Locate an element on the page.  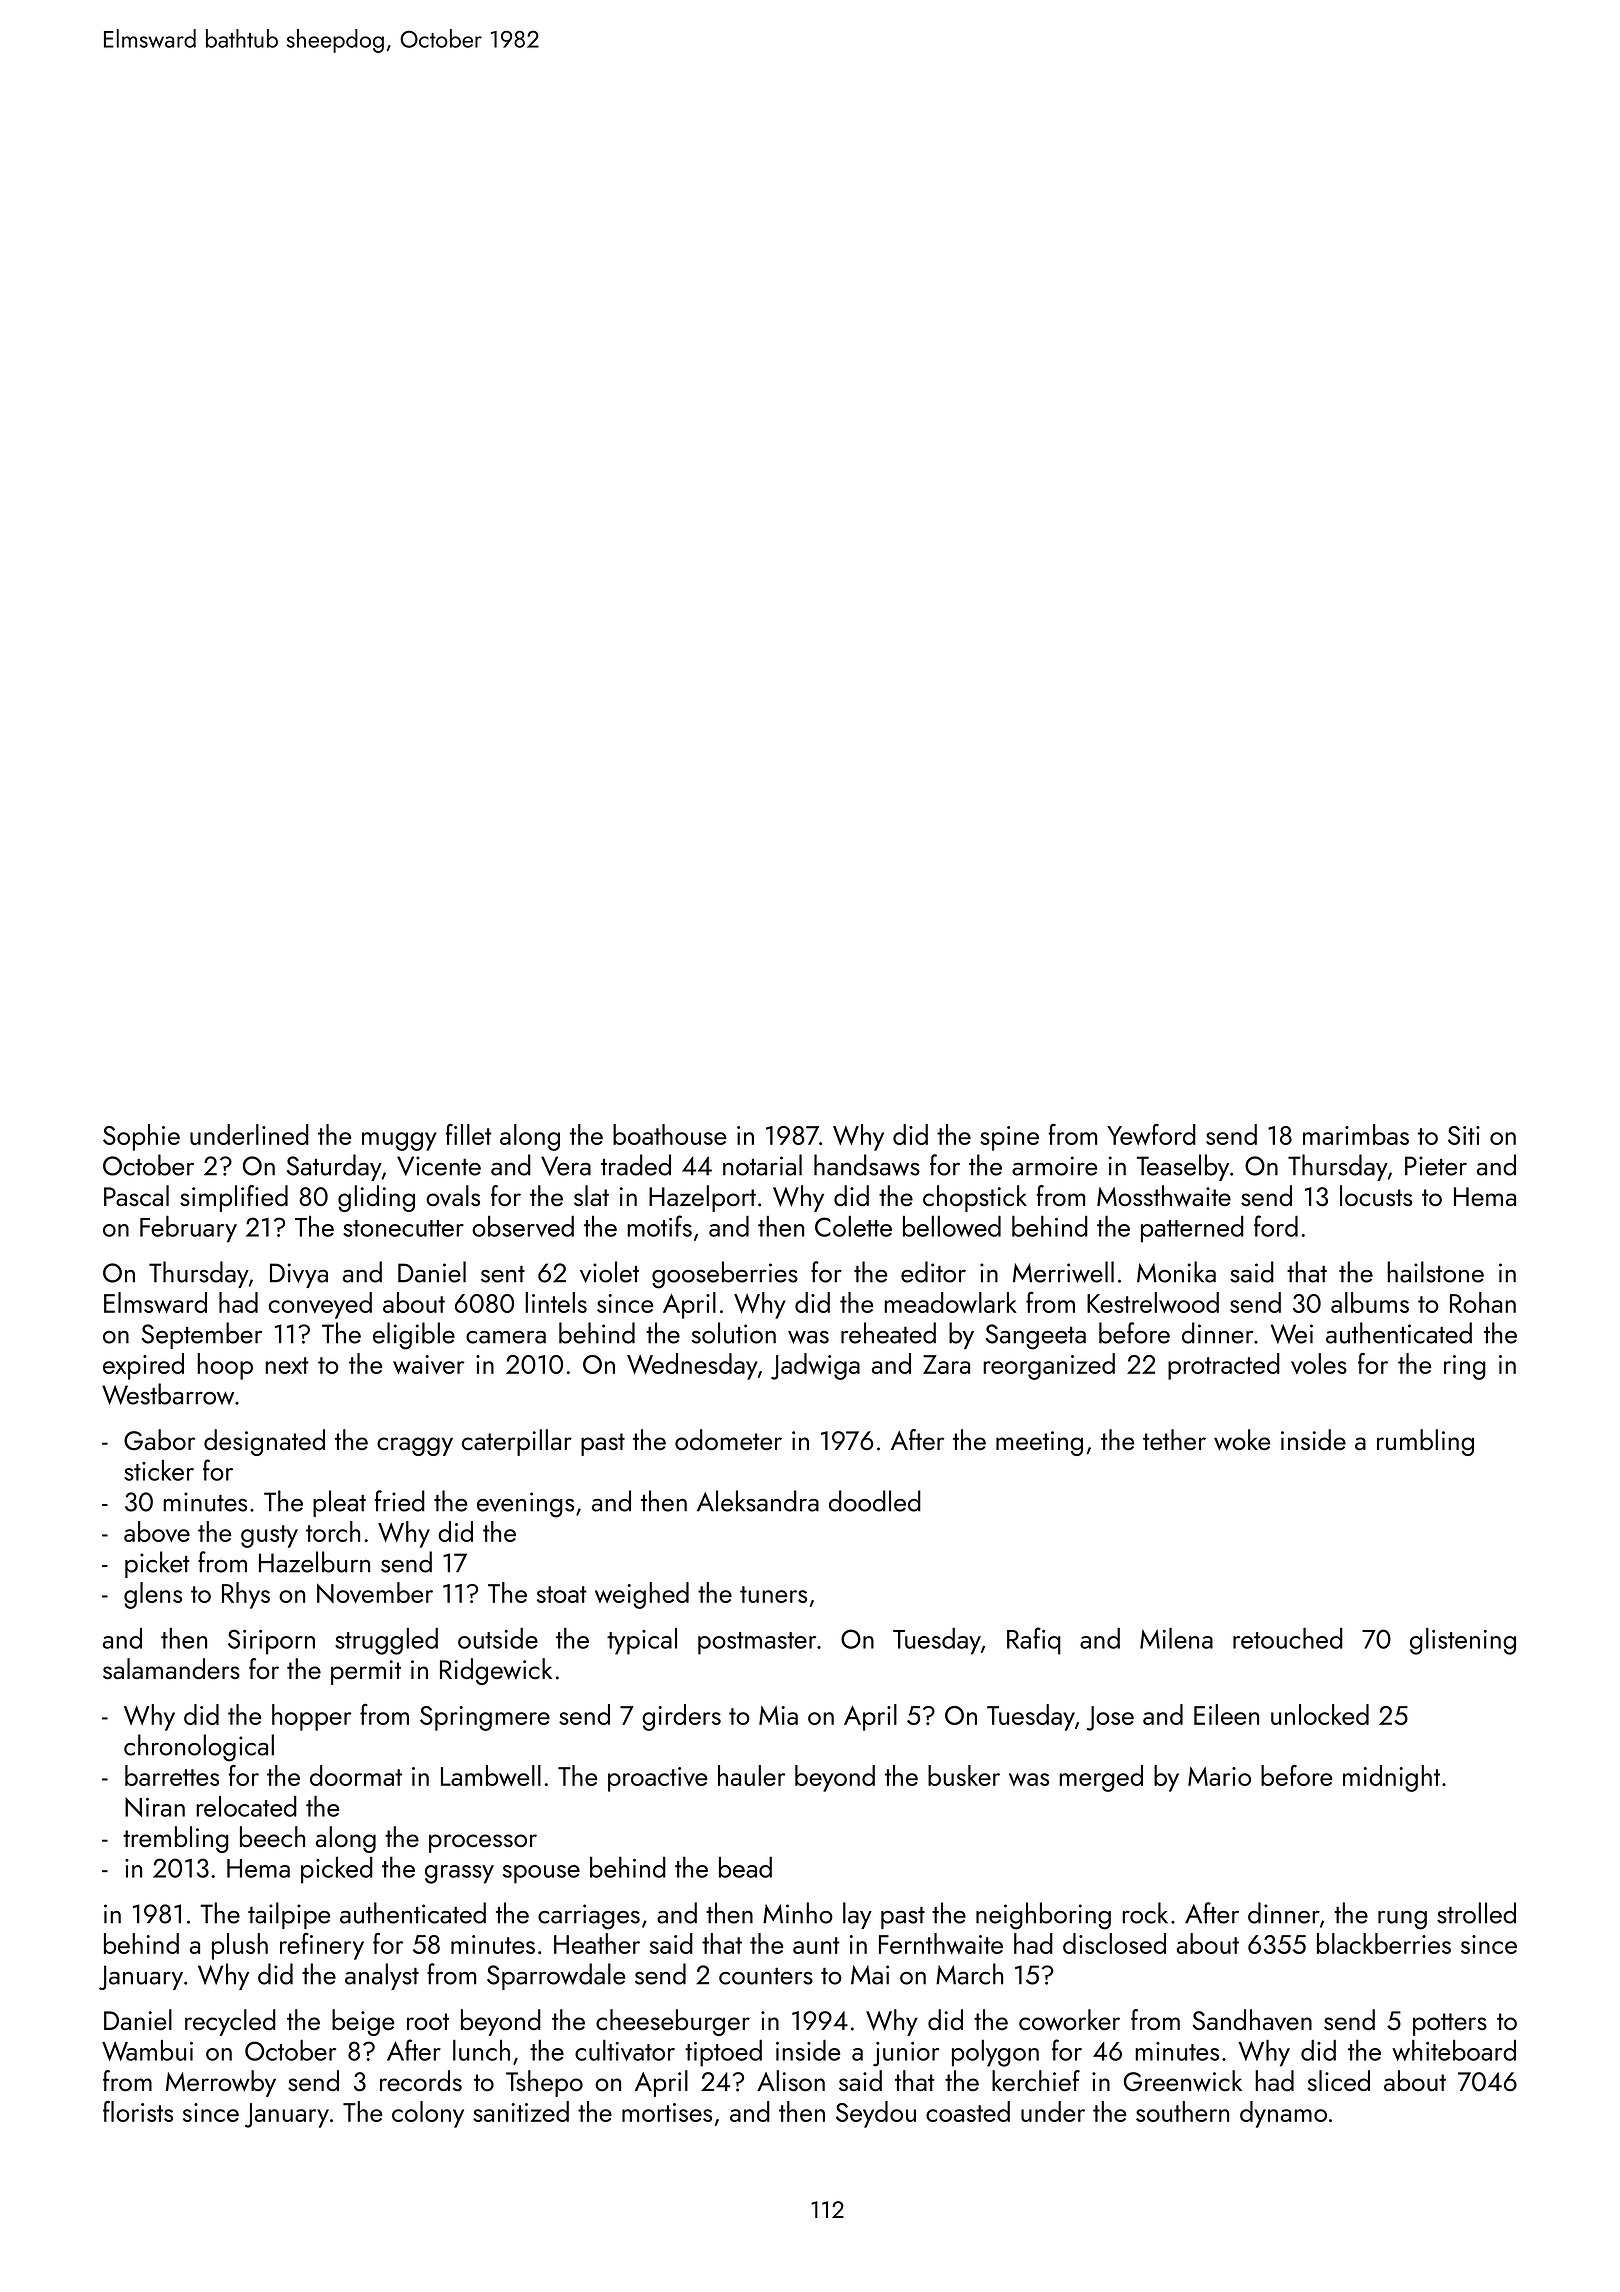
designated is located at coordinates (264, 1442).
